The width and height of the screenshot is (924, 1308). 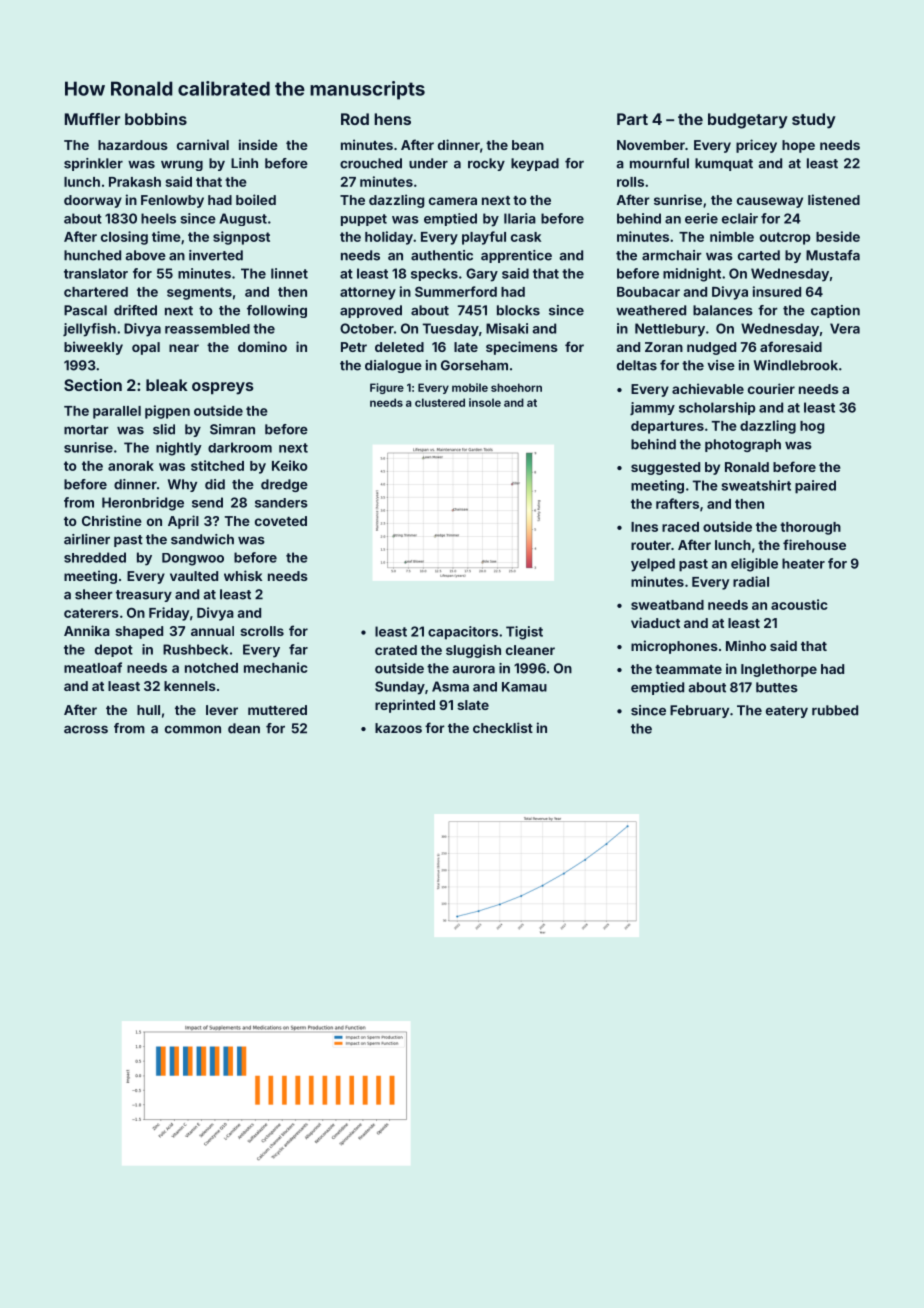 What do you see at coordinates (796, 365) in the screenshot?
I see `Windlebrook` at bounding box center [796, 365].
